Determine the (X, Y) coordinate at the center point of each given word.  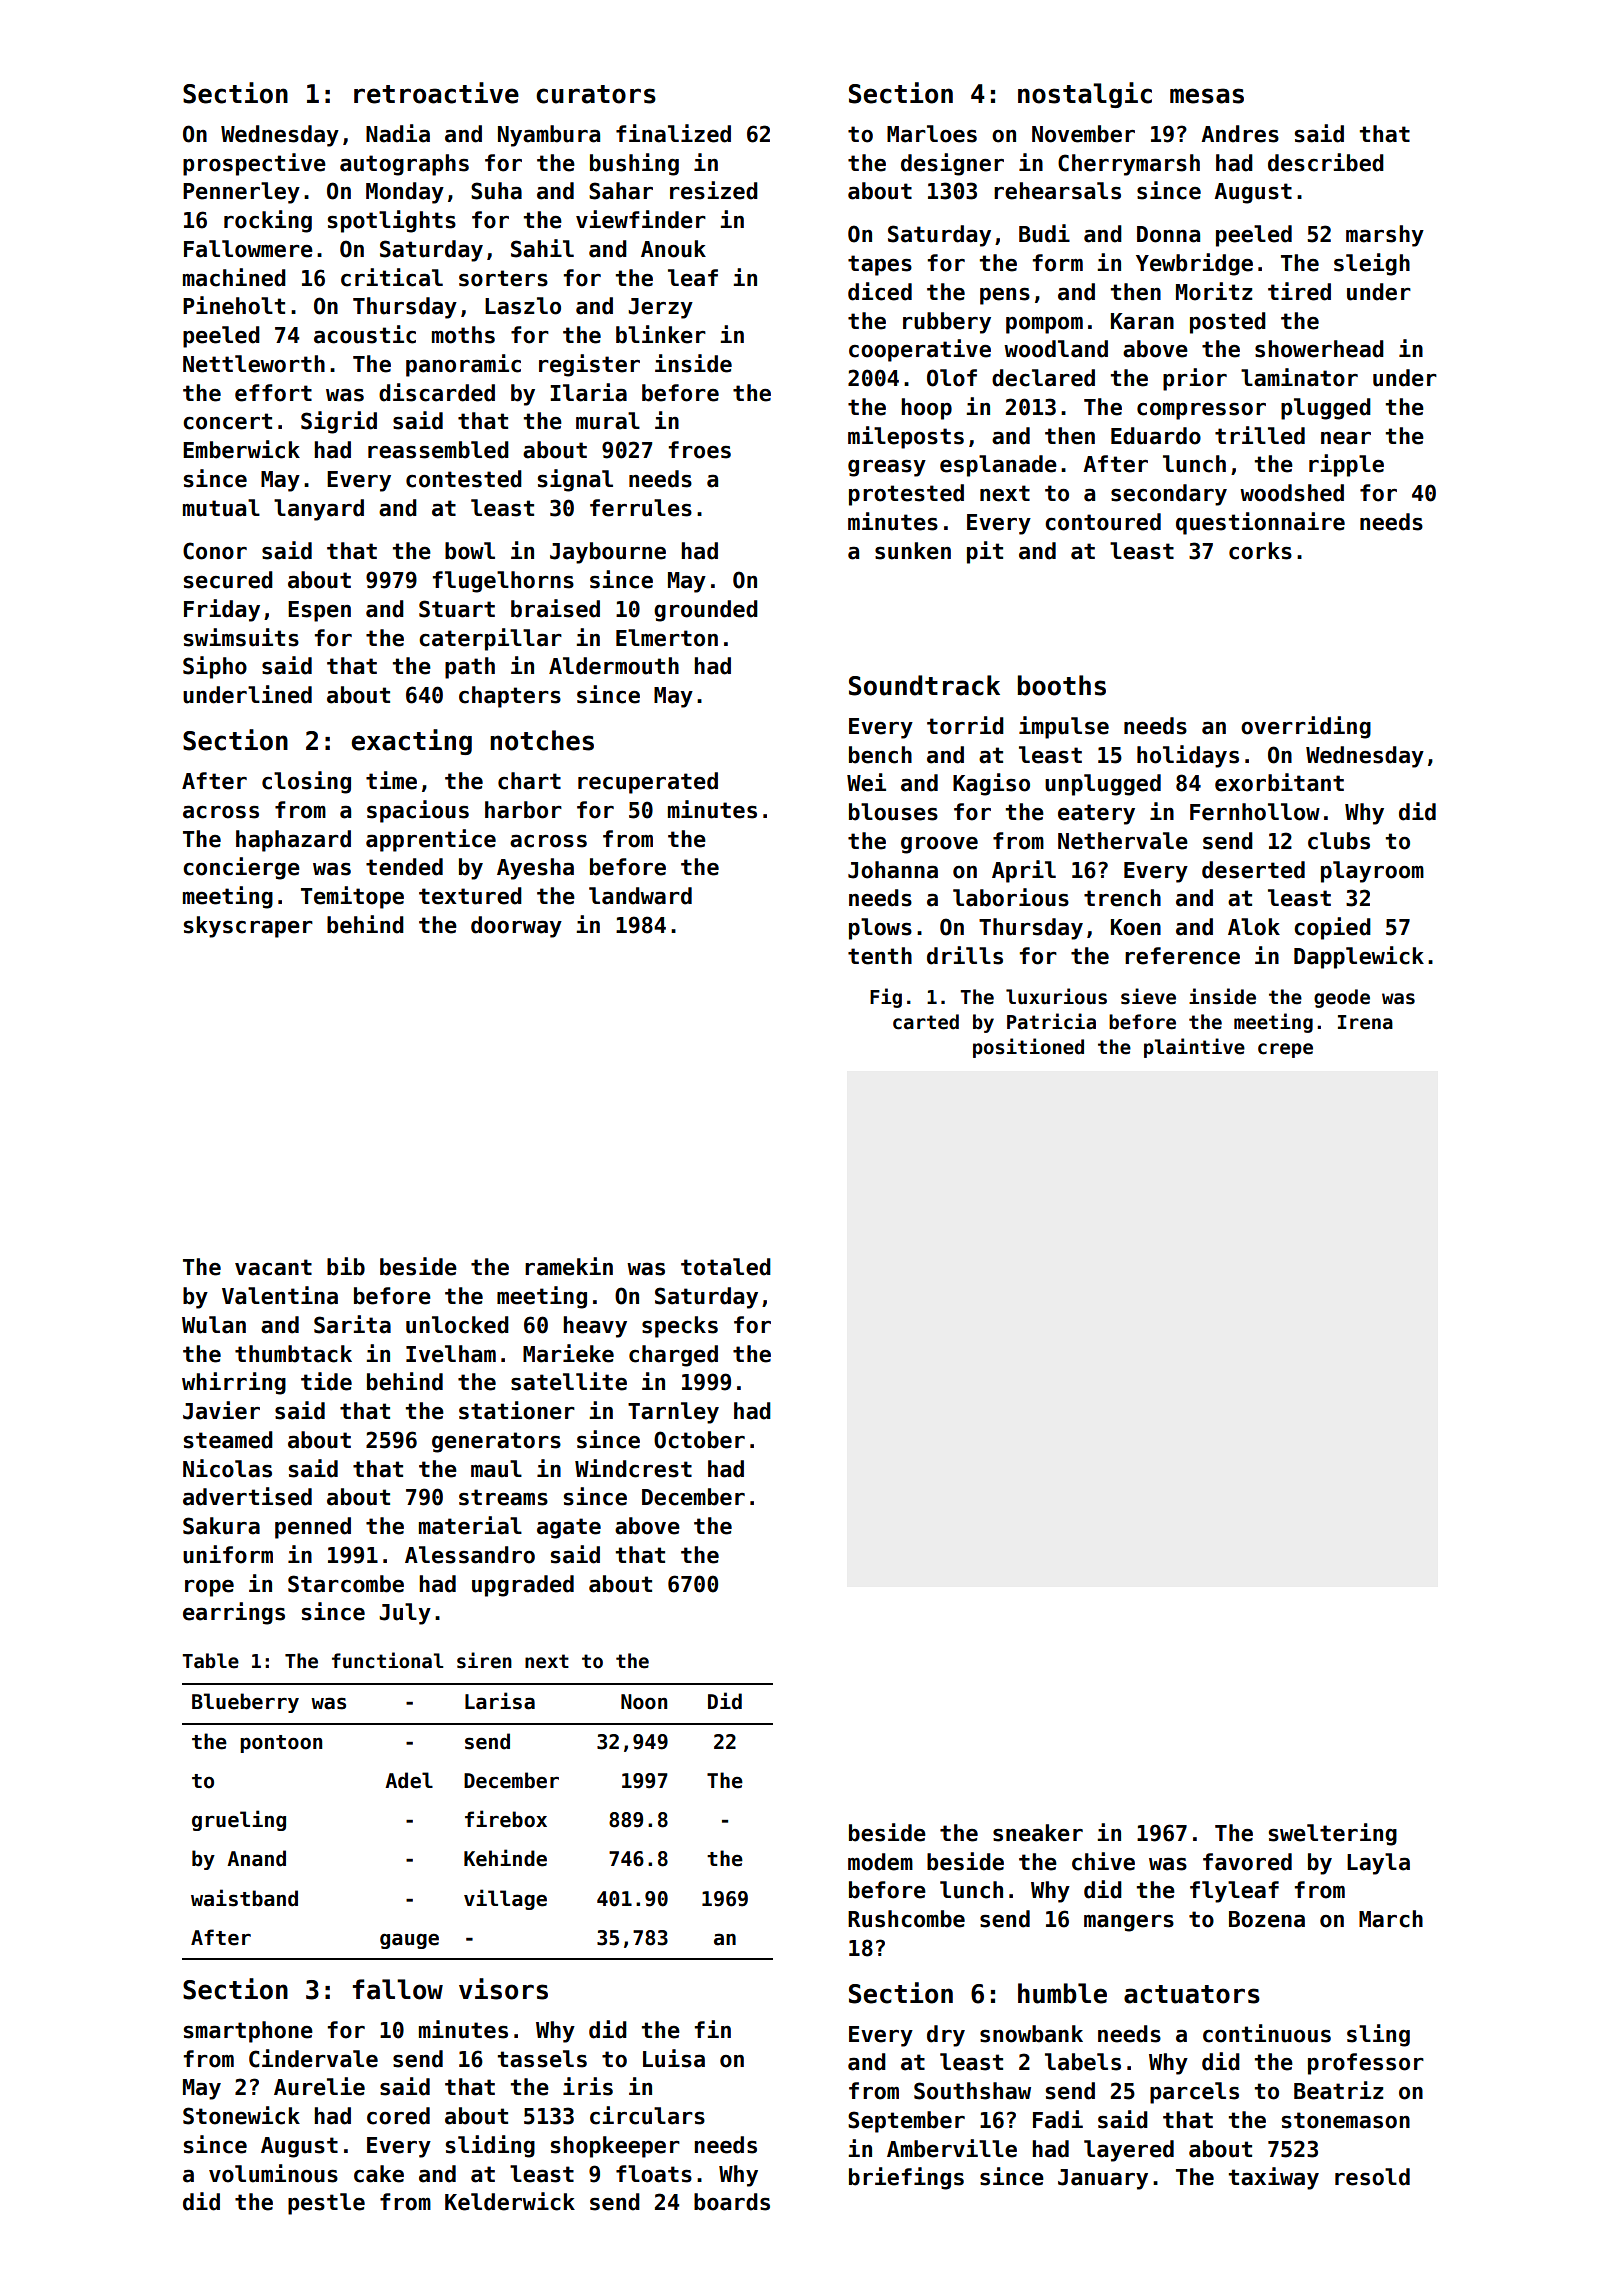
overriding (1306, 727)
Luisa (674, 2058)
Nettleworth (254, 364)
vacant (273, 1267)
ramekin (569, 1266)
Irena (1365, 1022)
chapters (510, 697)
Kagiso (991, 784)
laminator (1299, 377)
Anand (256, 1858)
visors (503, 1989)
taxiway (1274, 2178)
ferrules (641, 508)
